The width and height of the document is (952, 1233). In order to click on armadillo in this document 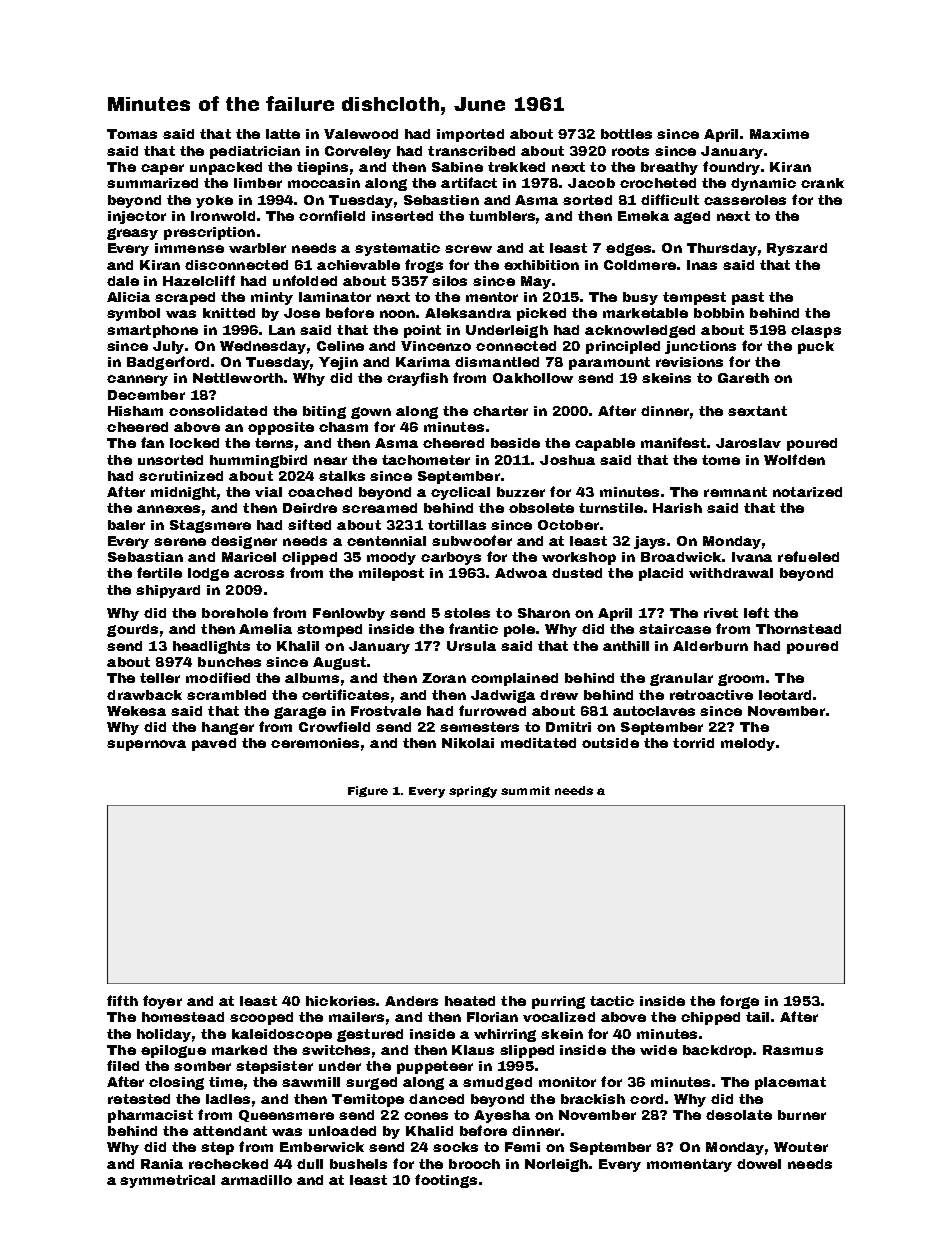, I will do `click(256, 1180)`.
